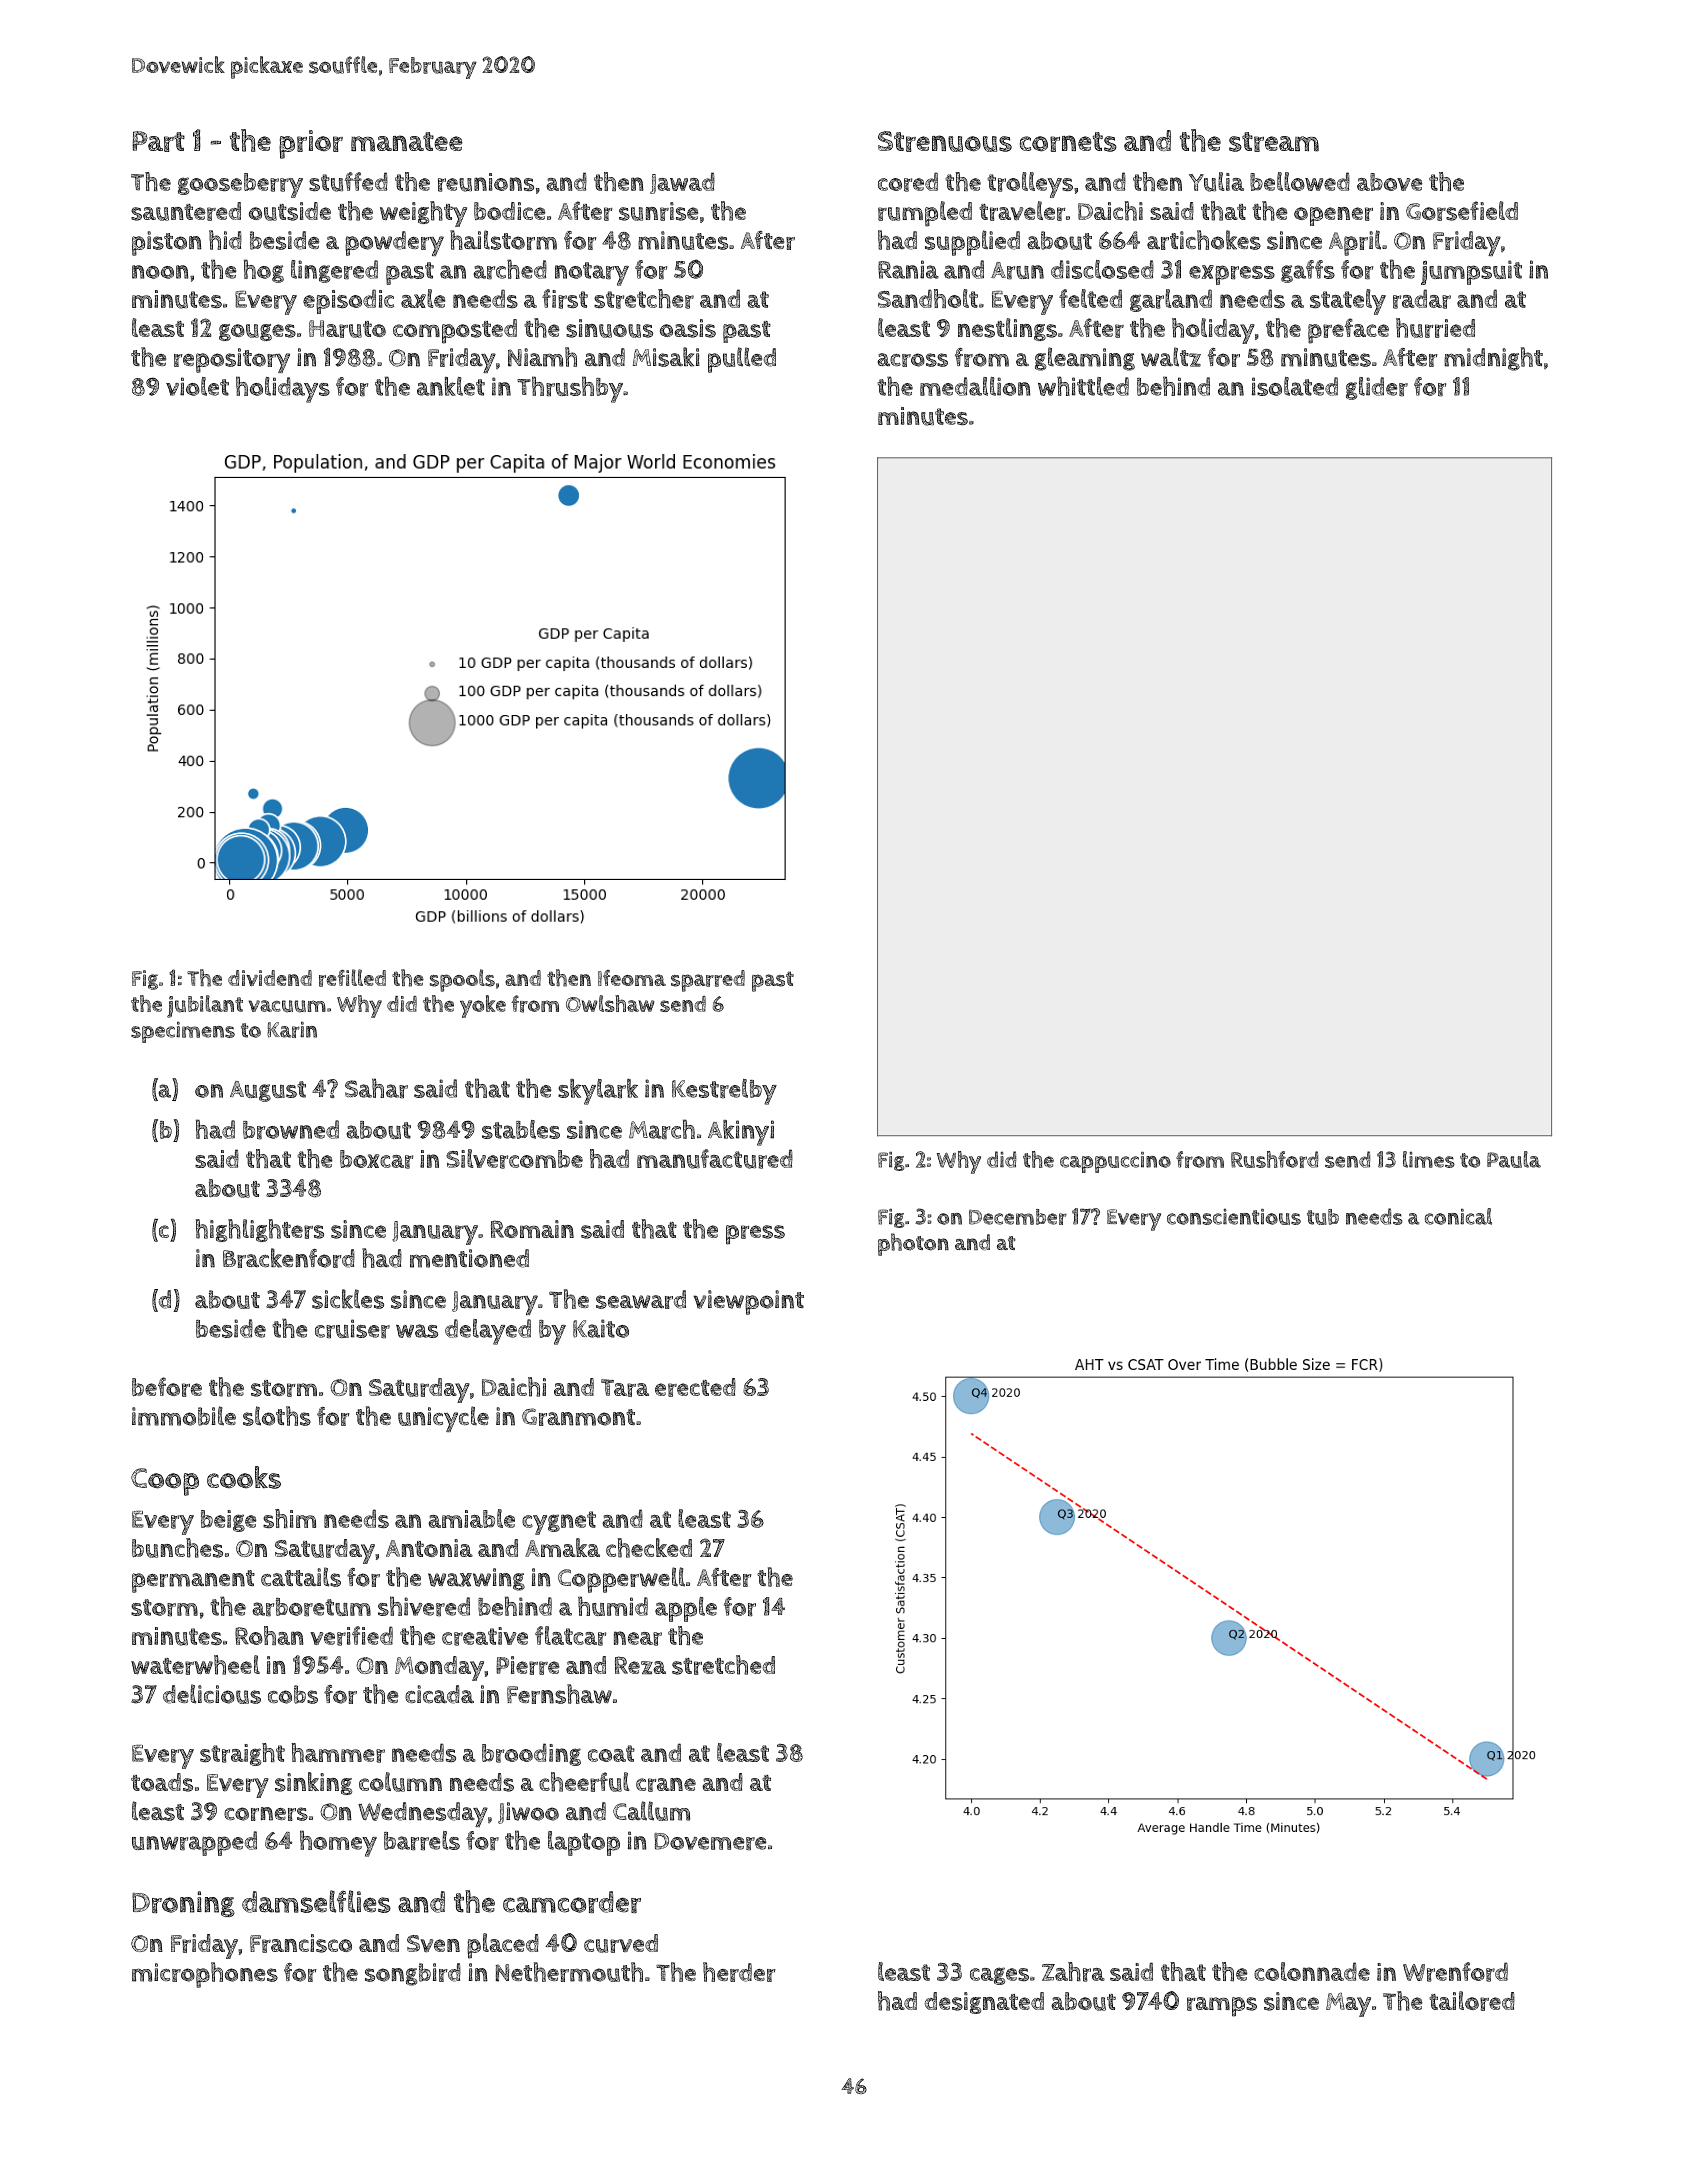  I want to click on delayed, so click(488, 1332).
